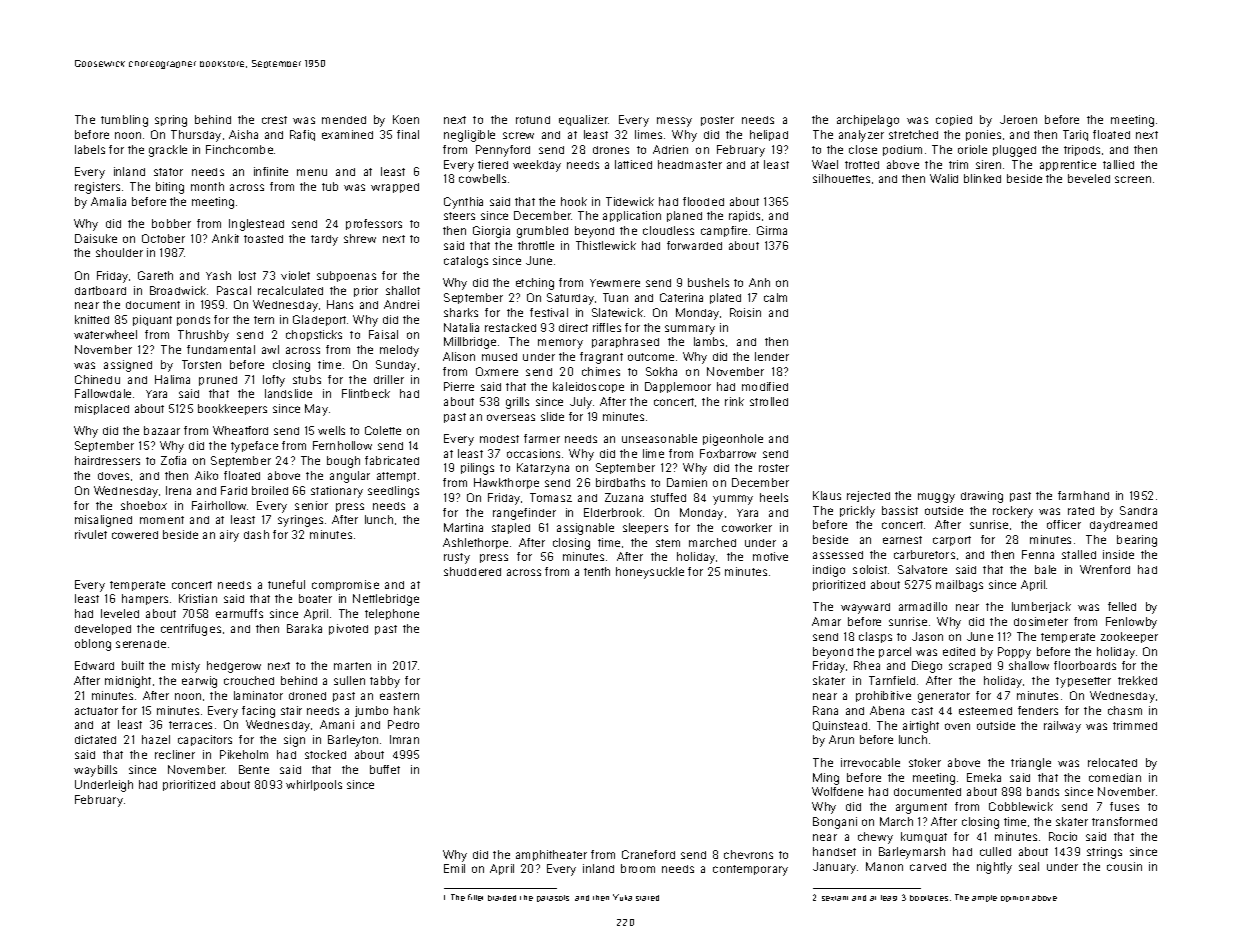  I want to click on Amar, so click(826, 621).
